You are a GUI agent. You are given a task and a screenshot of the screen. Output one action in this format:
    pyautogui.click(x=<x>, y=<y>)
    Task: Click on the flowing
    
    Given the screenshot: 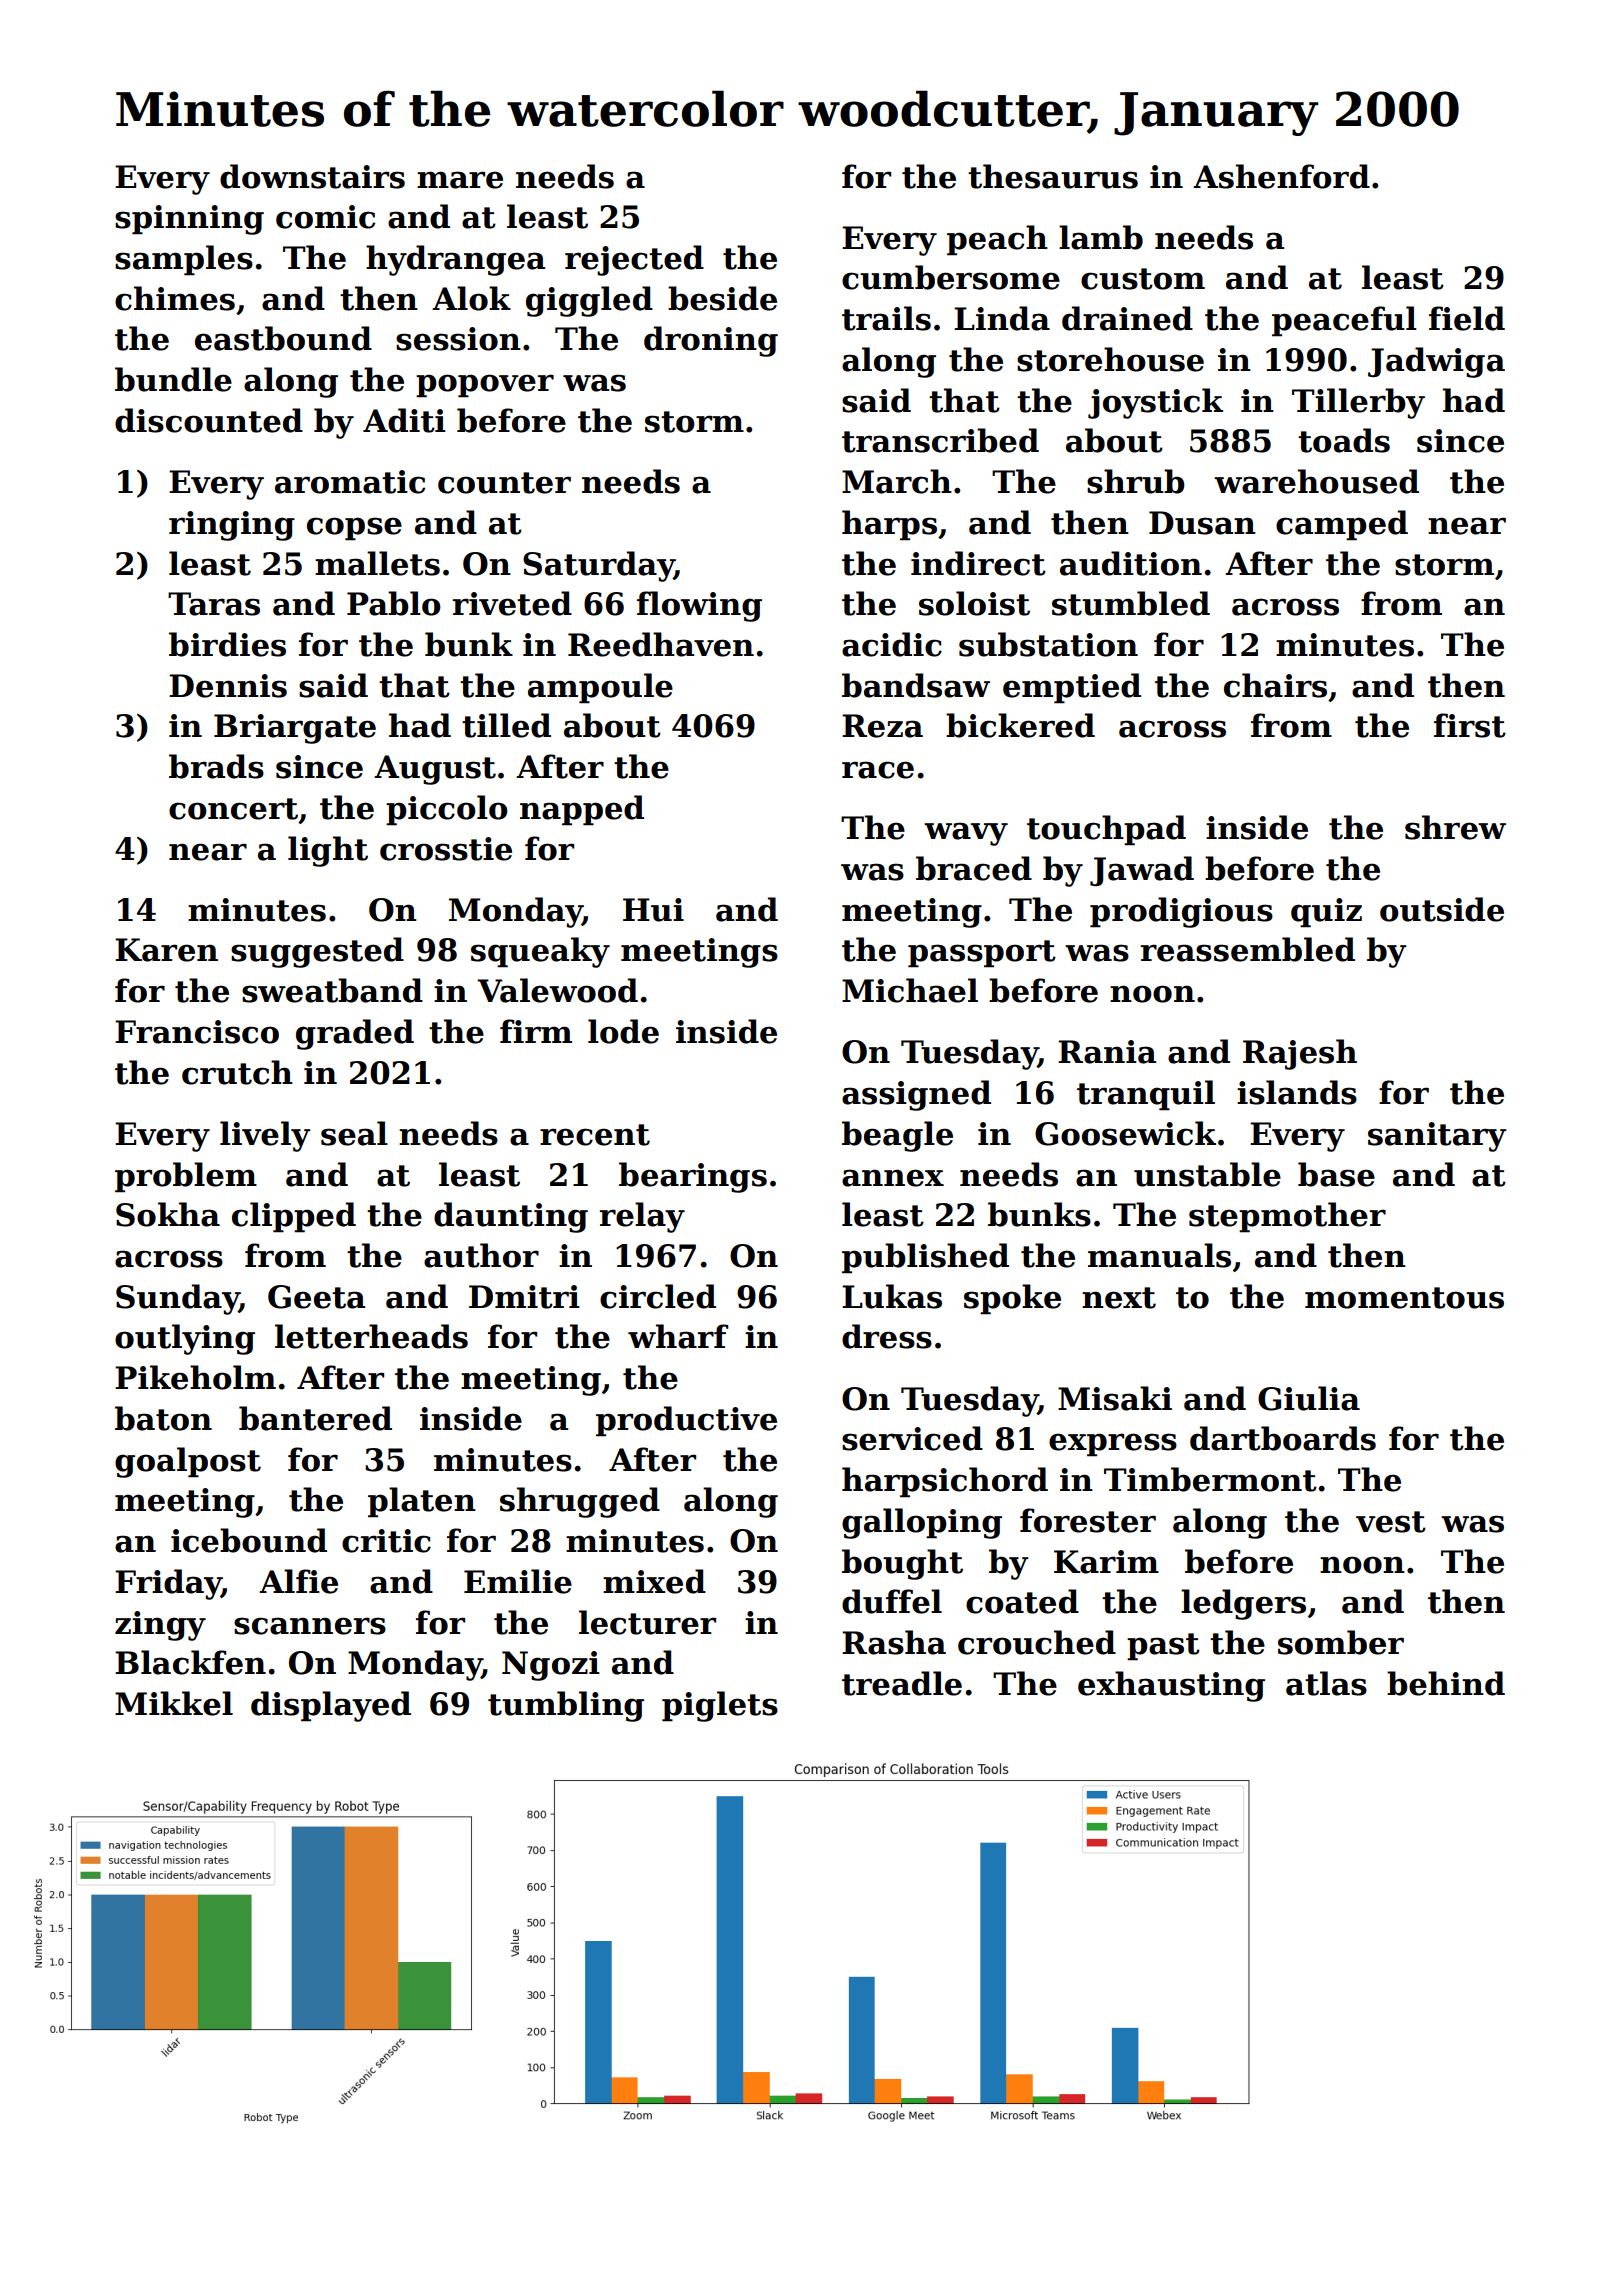 What is the action you would take?
    pyautogui.click(x=699, y=606)
